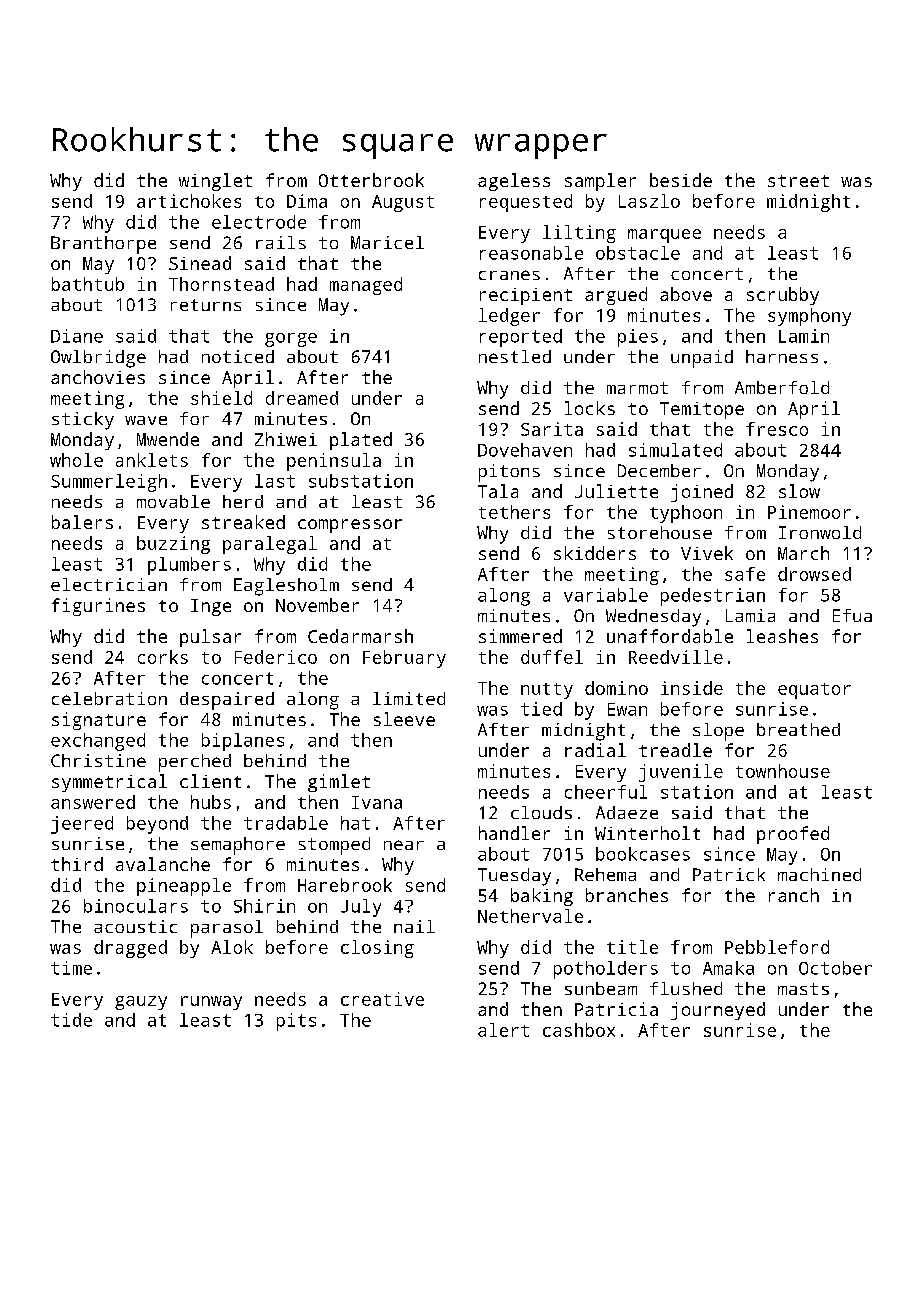 The height and width of the screenshot is (1308, 924). I want to click on rails, so click(281, 242).
